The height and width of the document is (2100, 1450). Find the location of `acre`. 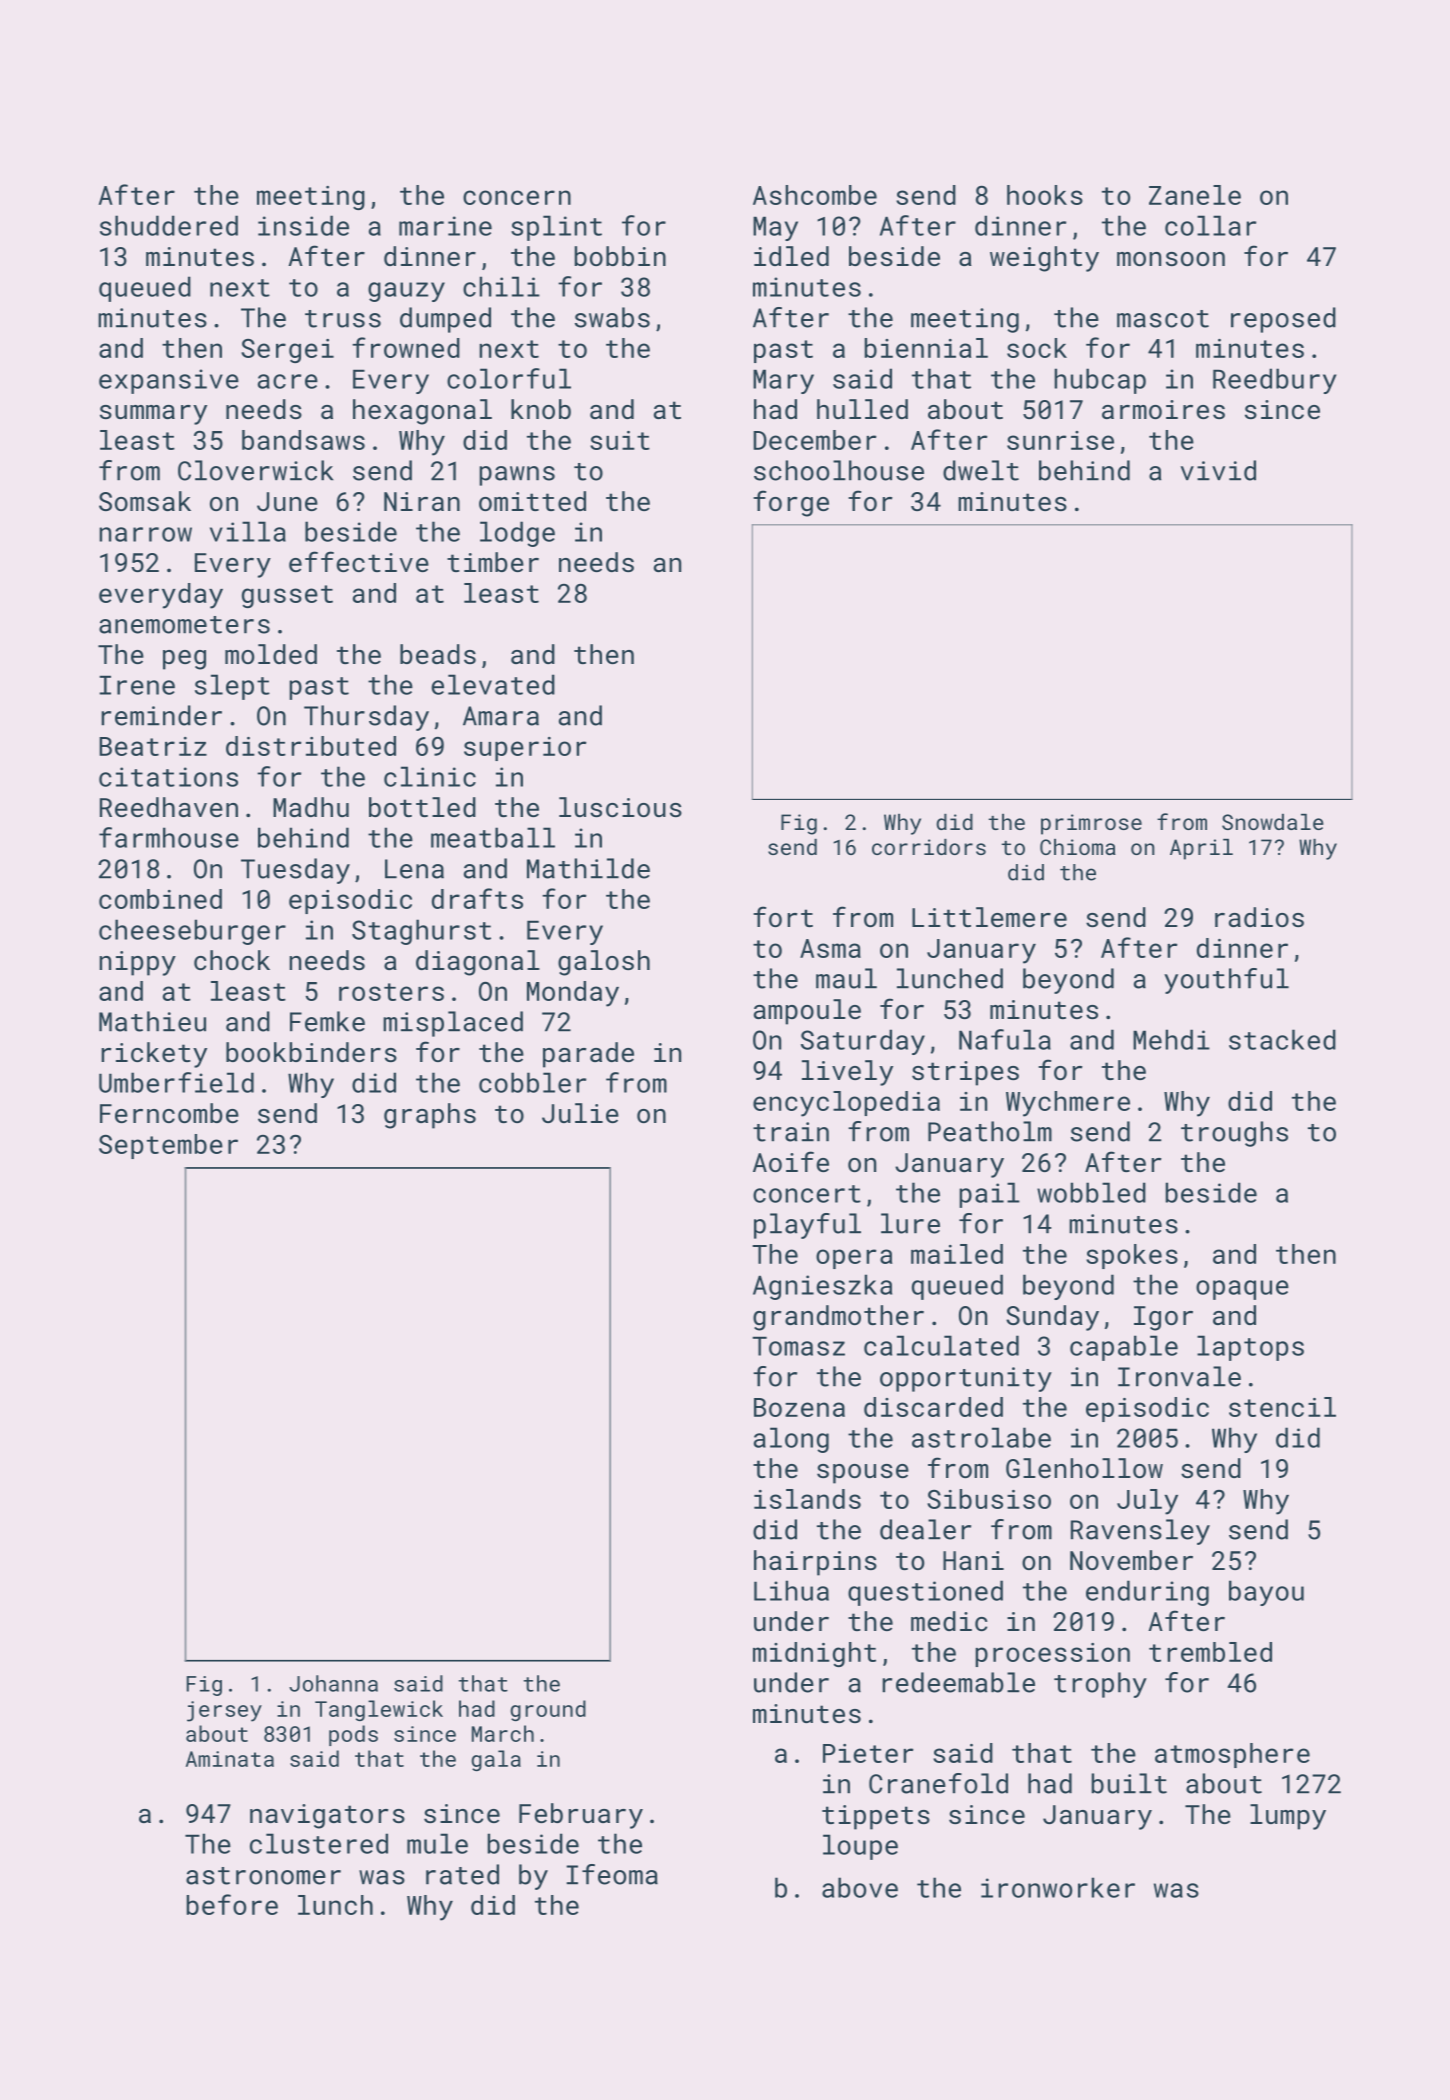

acre is located at coordinates (288, 381).
